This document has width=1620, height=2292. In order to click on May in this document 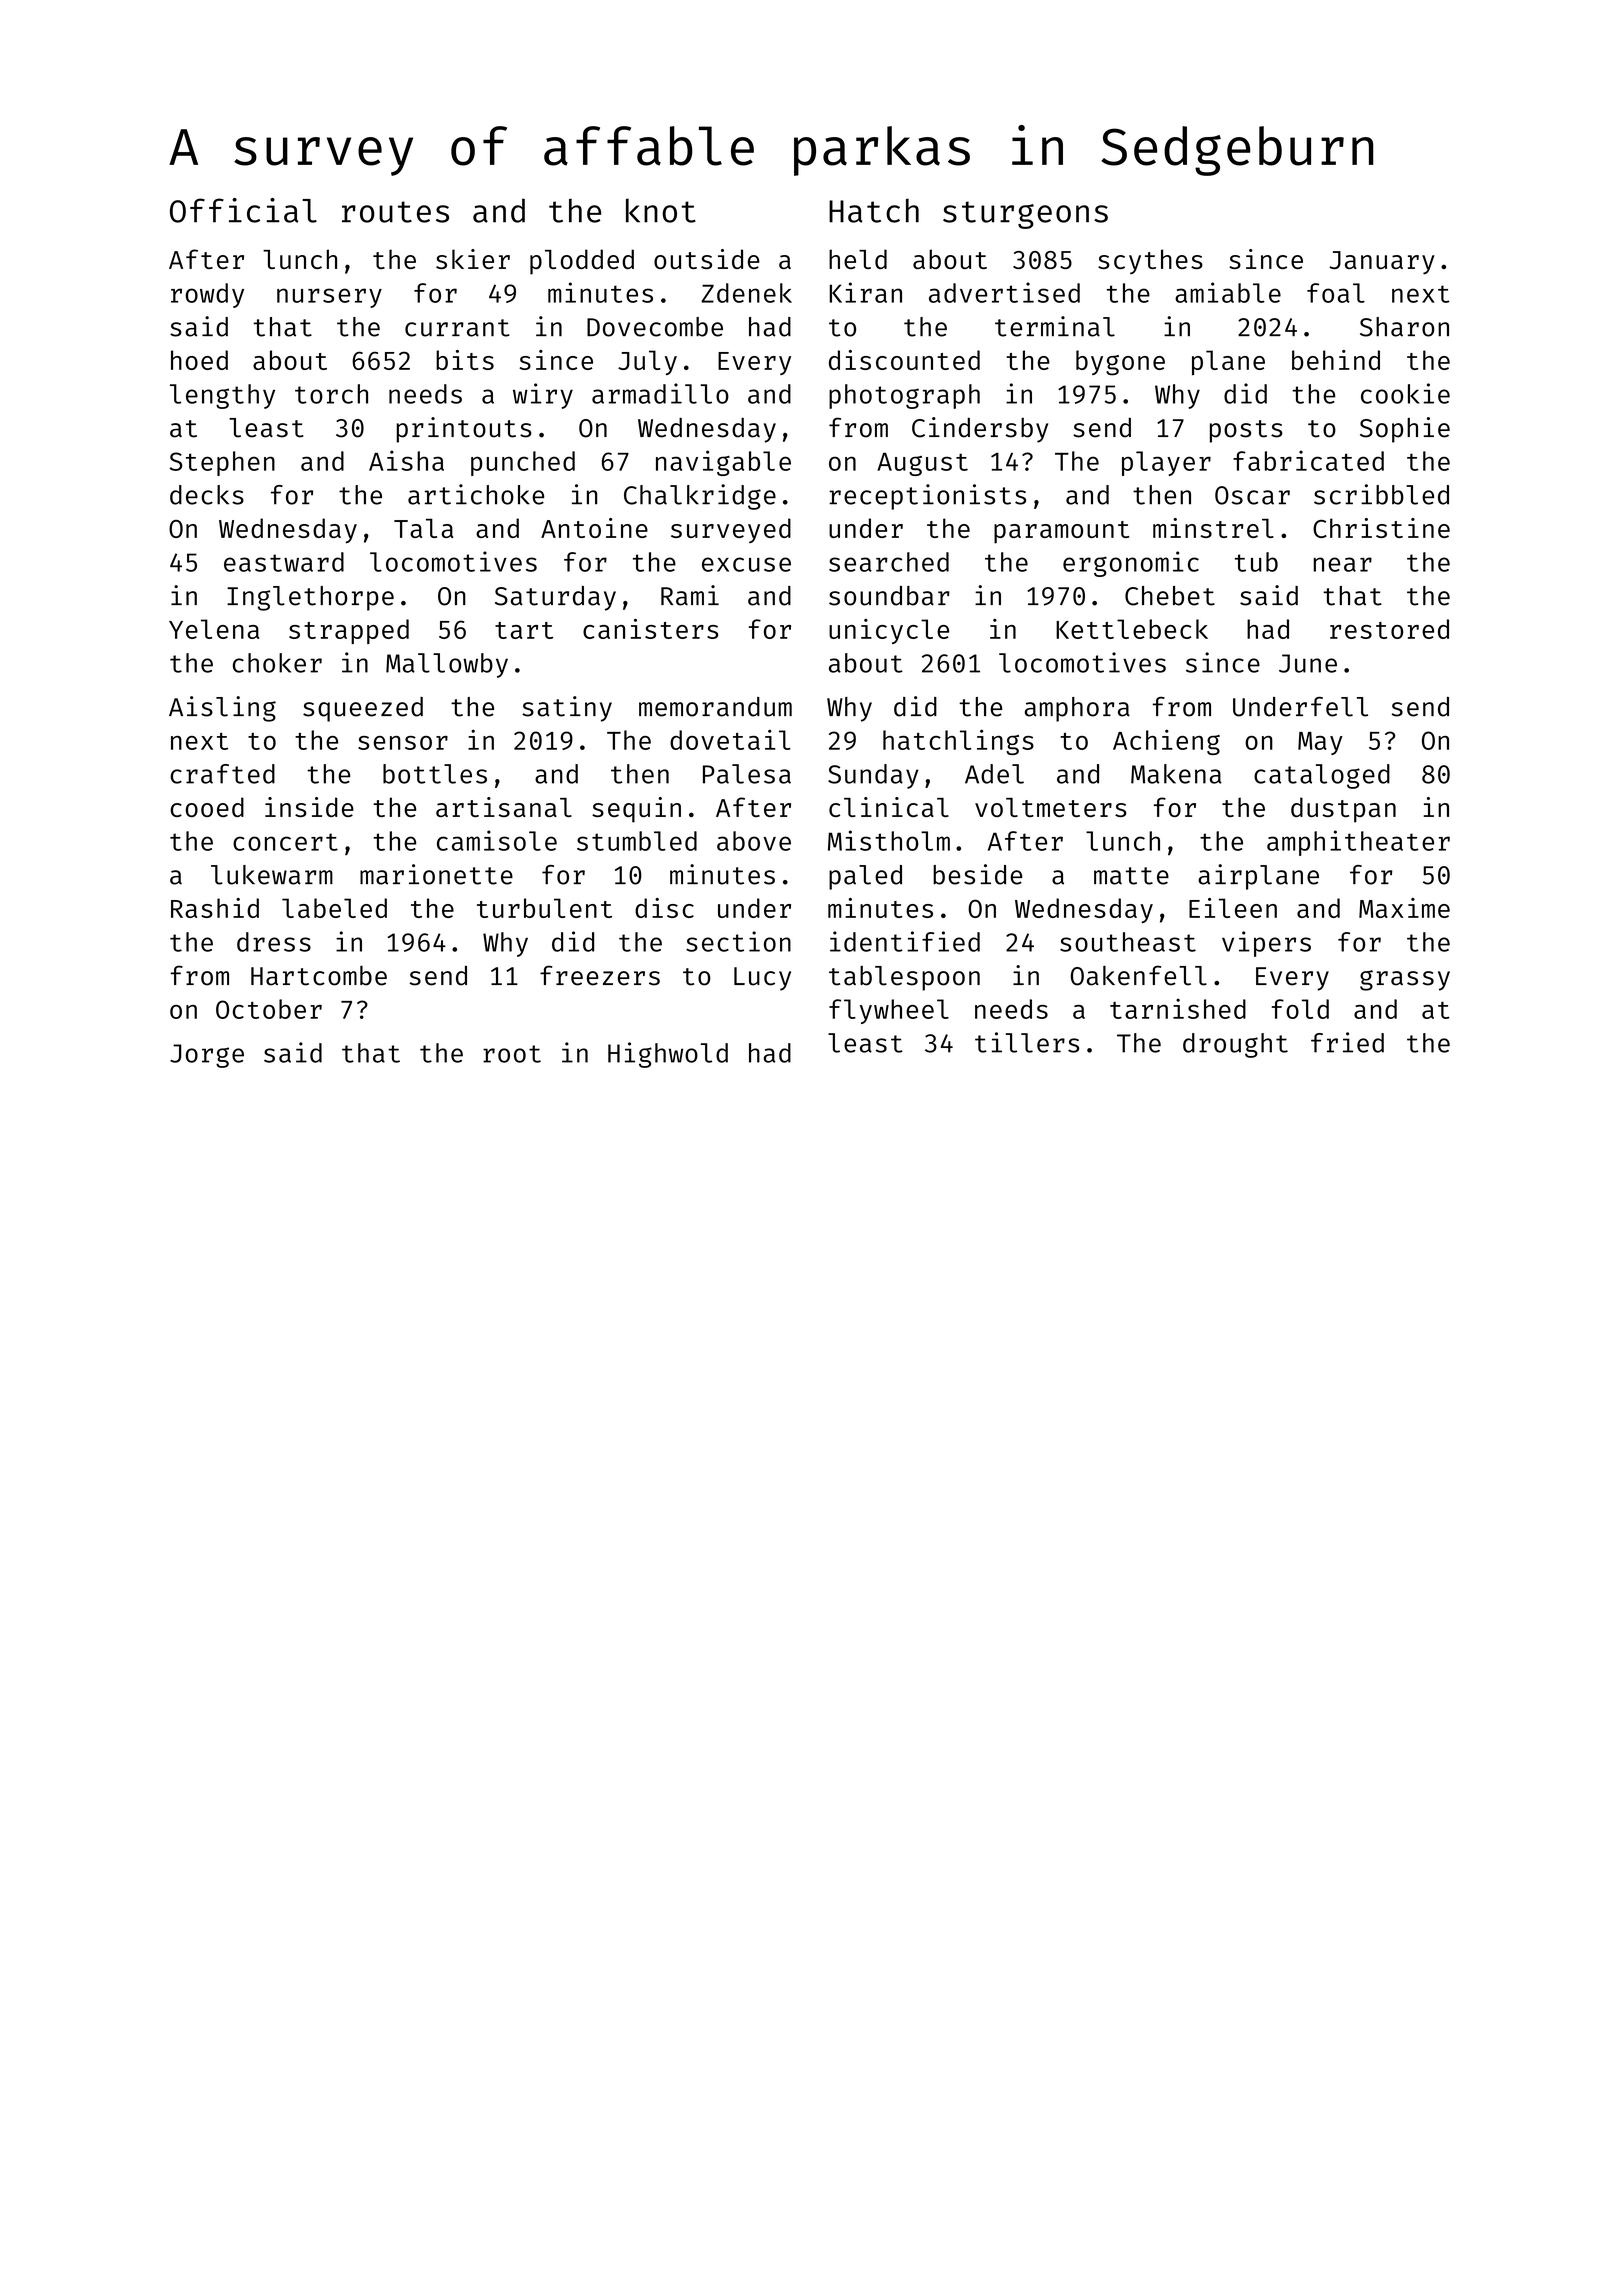, I will do `click(1320, 743)`.
